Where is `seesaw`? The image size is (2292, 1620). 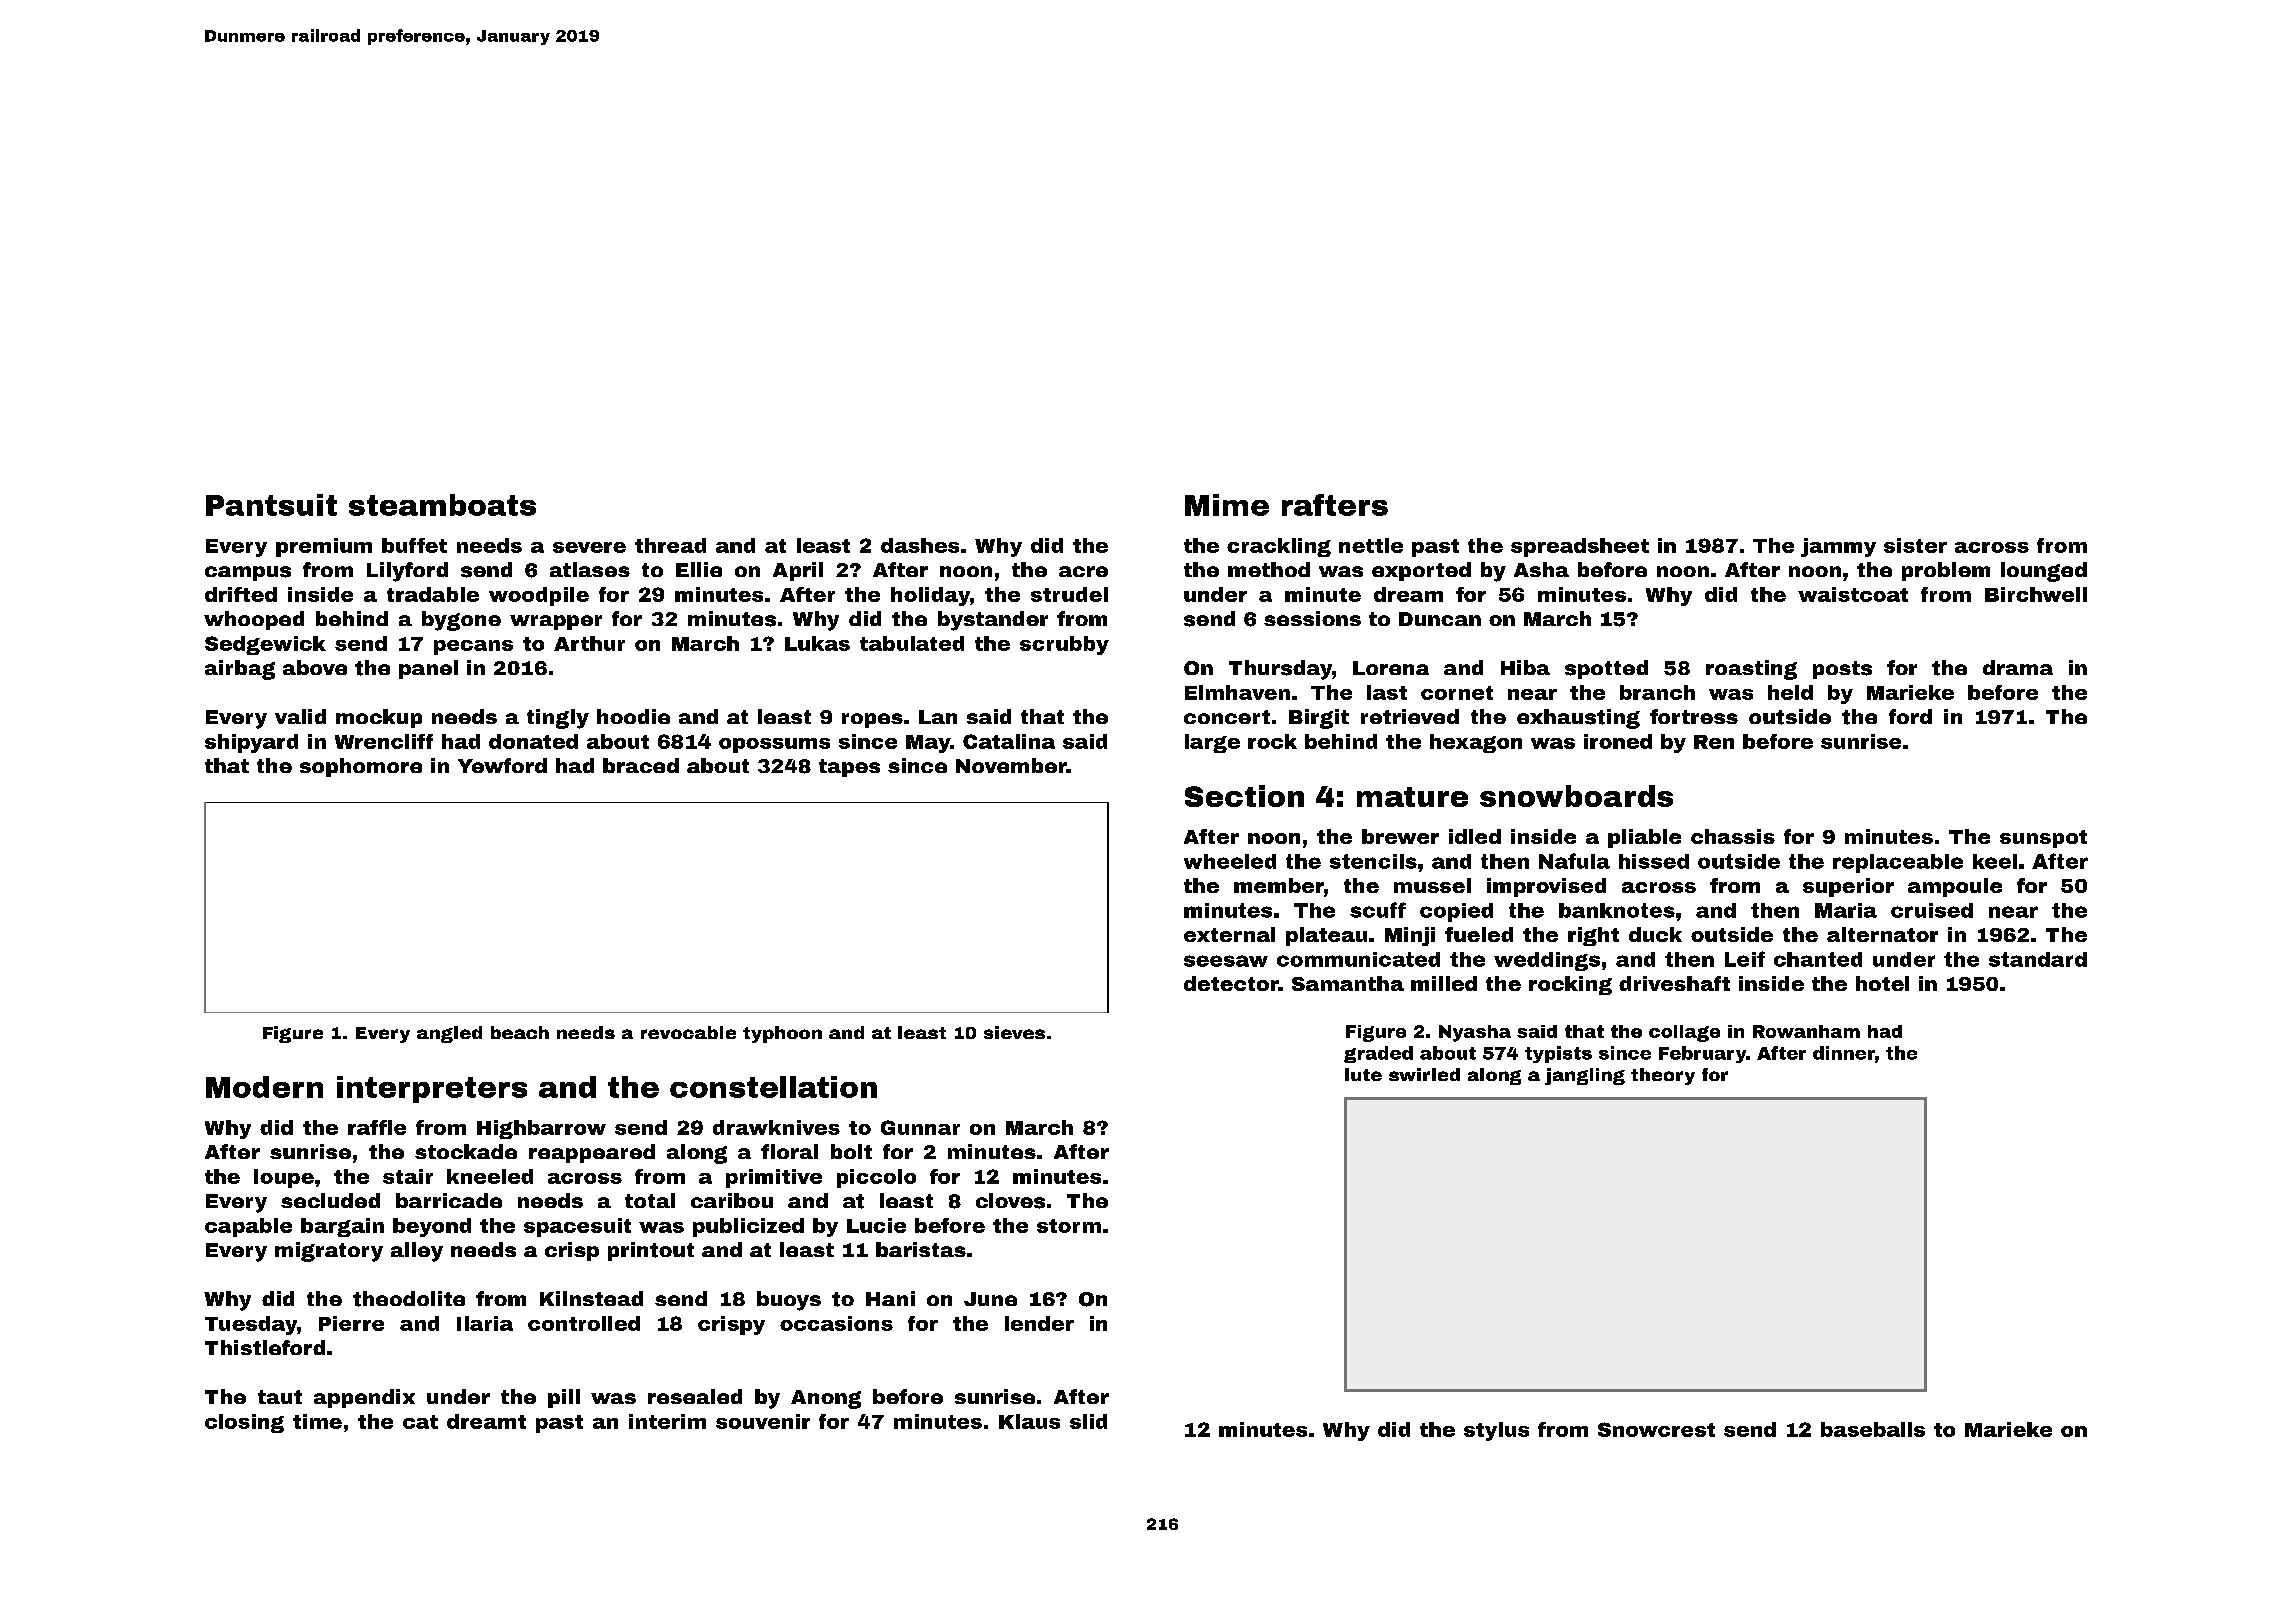 seesaw is located at coordinates (1226, 961).
